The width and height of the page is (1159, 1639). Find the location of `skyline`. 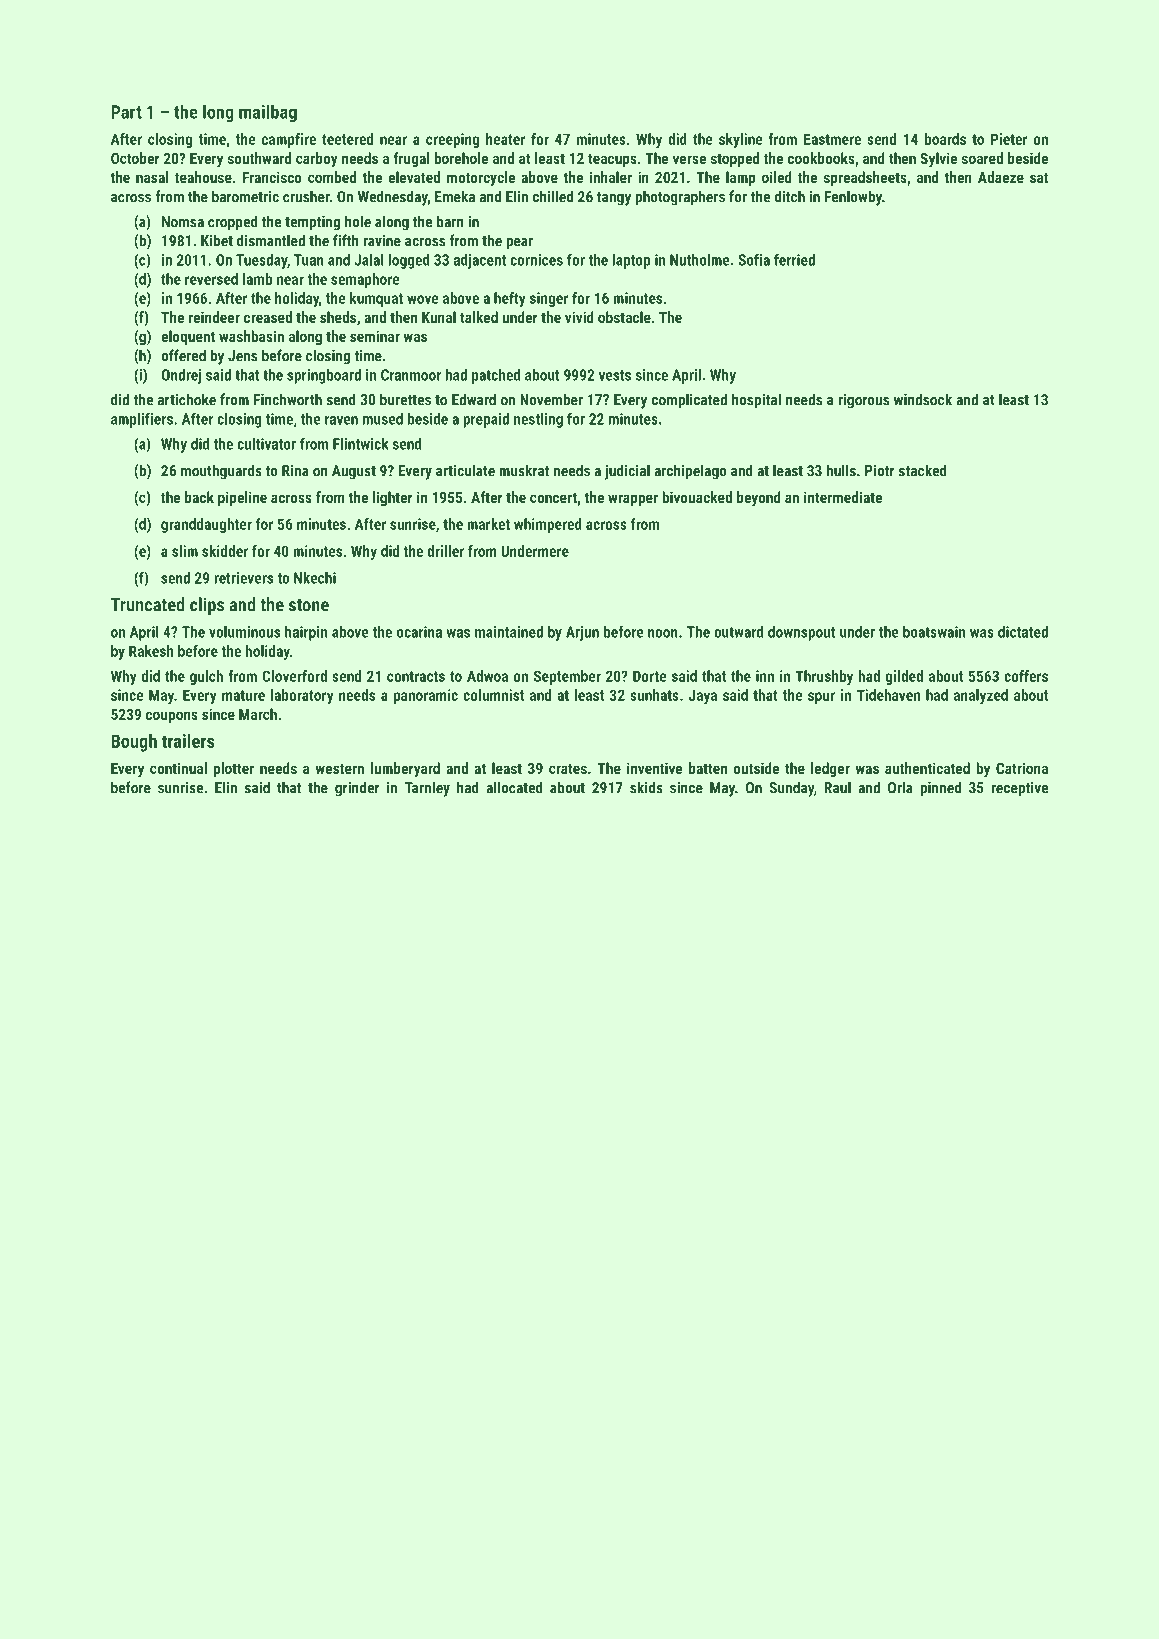

skyline is located at coordinates (741, 140).
